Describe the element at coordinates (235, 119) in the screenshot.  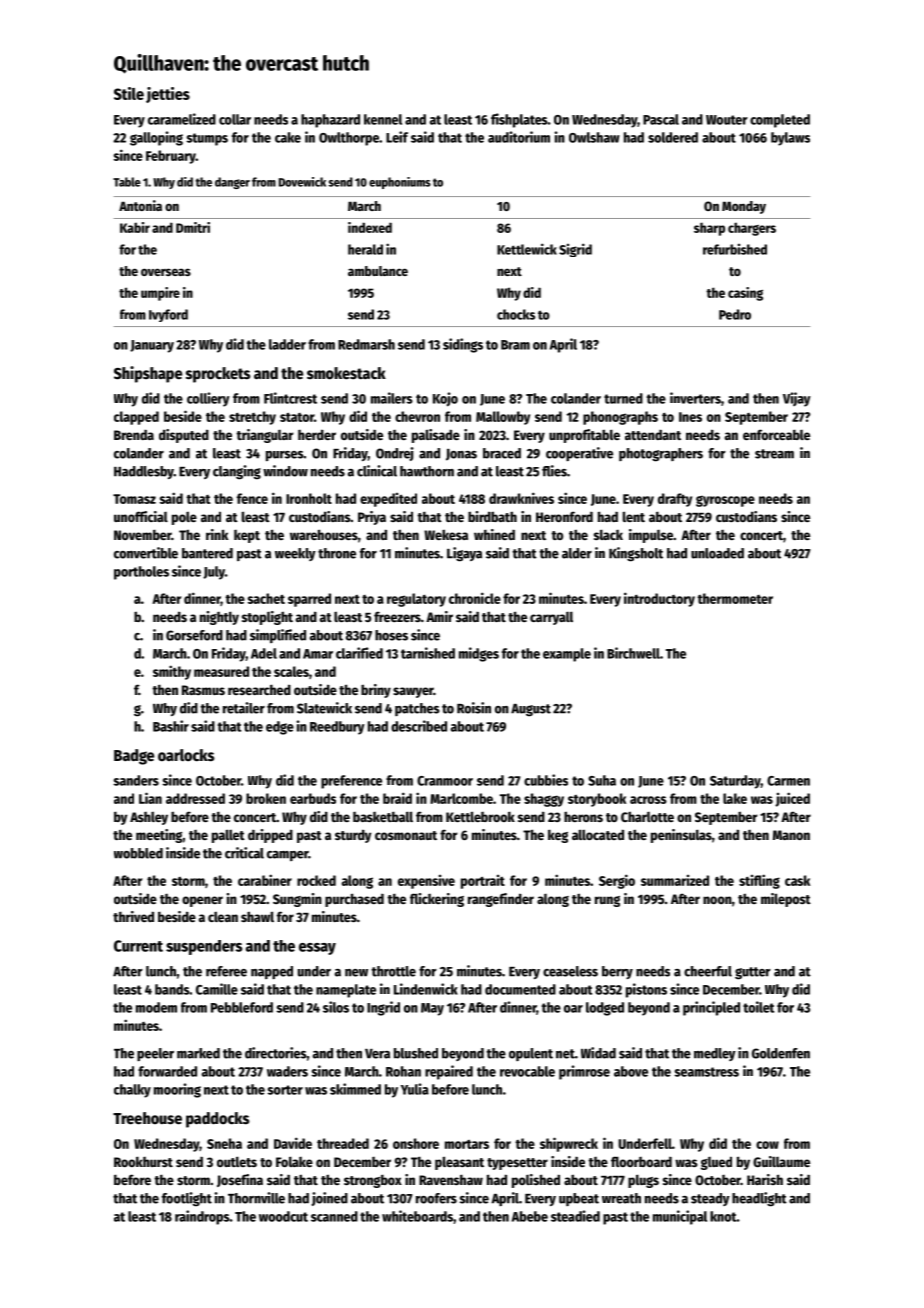
I see `collar` at that location.
